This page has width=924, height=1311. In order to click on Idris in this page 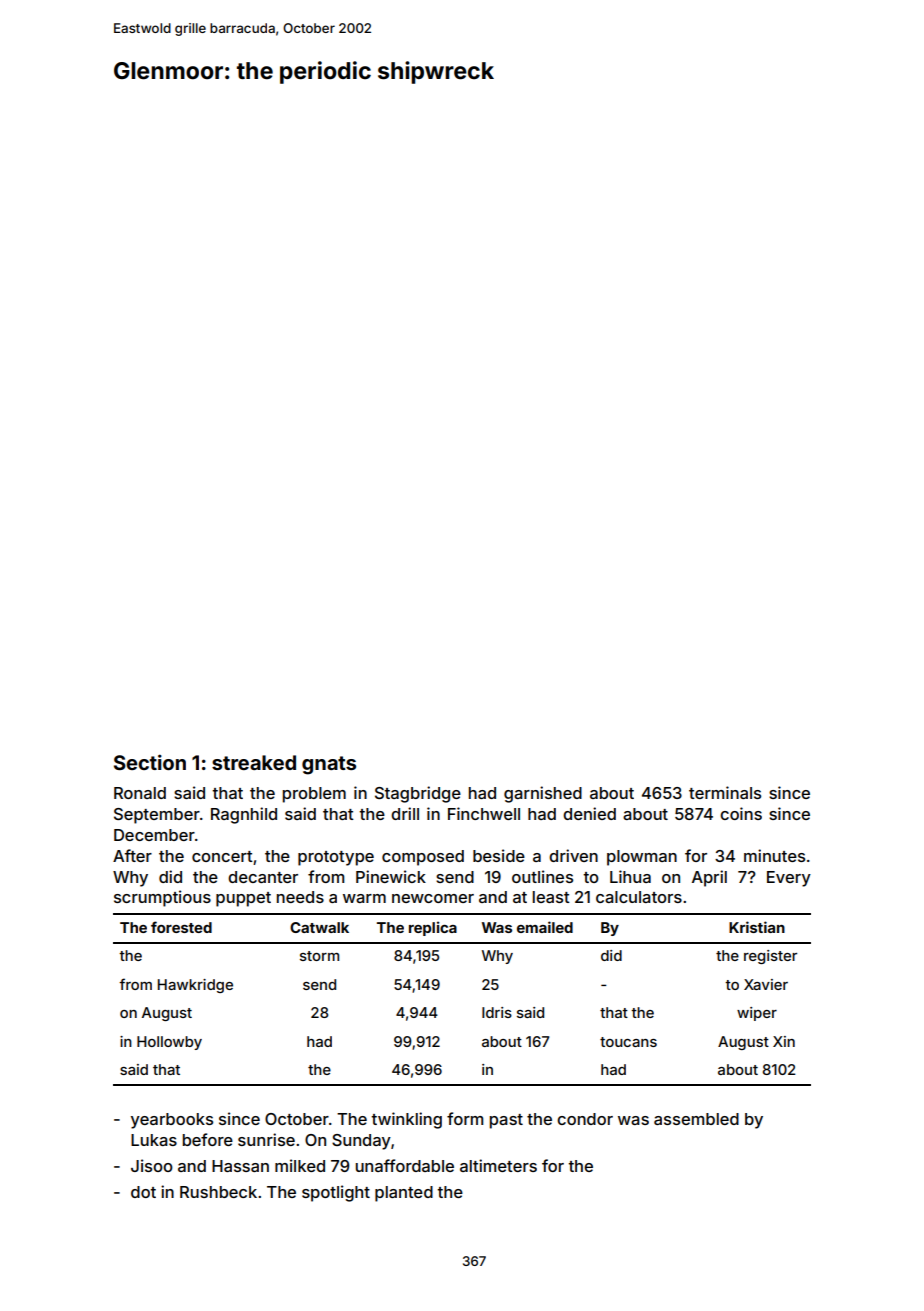, I will do `click(497, 1012)`.
